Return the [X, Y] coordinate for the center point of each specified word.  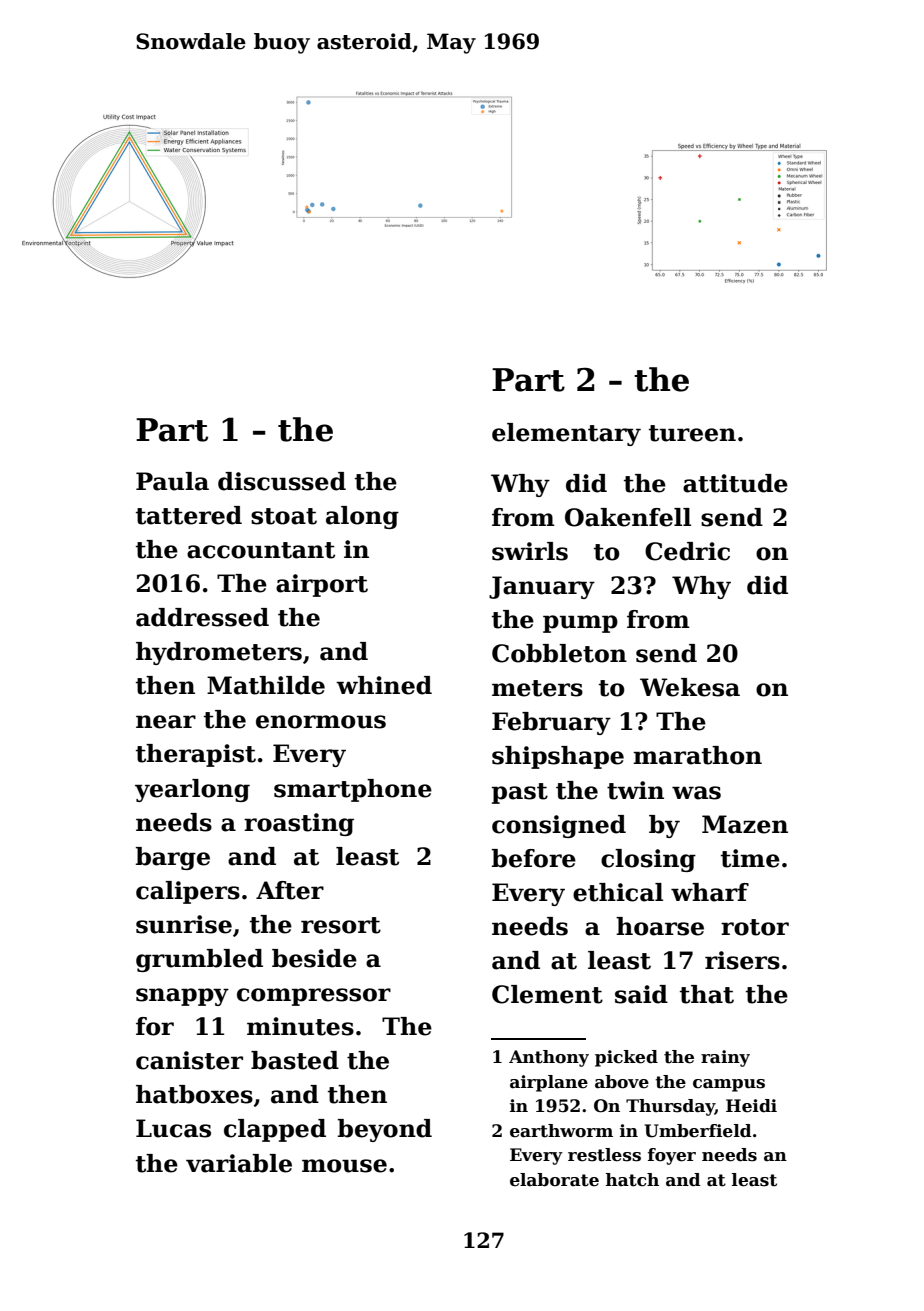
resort [341, 925]
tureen [692, 433]
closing [648, 860]
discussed [282, 481]
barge [173, 858]
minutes [300, 1026]
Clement [547, 994]
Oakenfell [628, 517]
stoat [284, 516]
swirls [530, 551]
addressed [202, 617]
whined [384, 685]
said [641, 994]
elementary [566, 434]
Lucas [173, 1128]
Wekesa [690, 687]
